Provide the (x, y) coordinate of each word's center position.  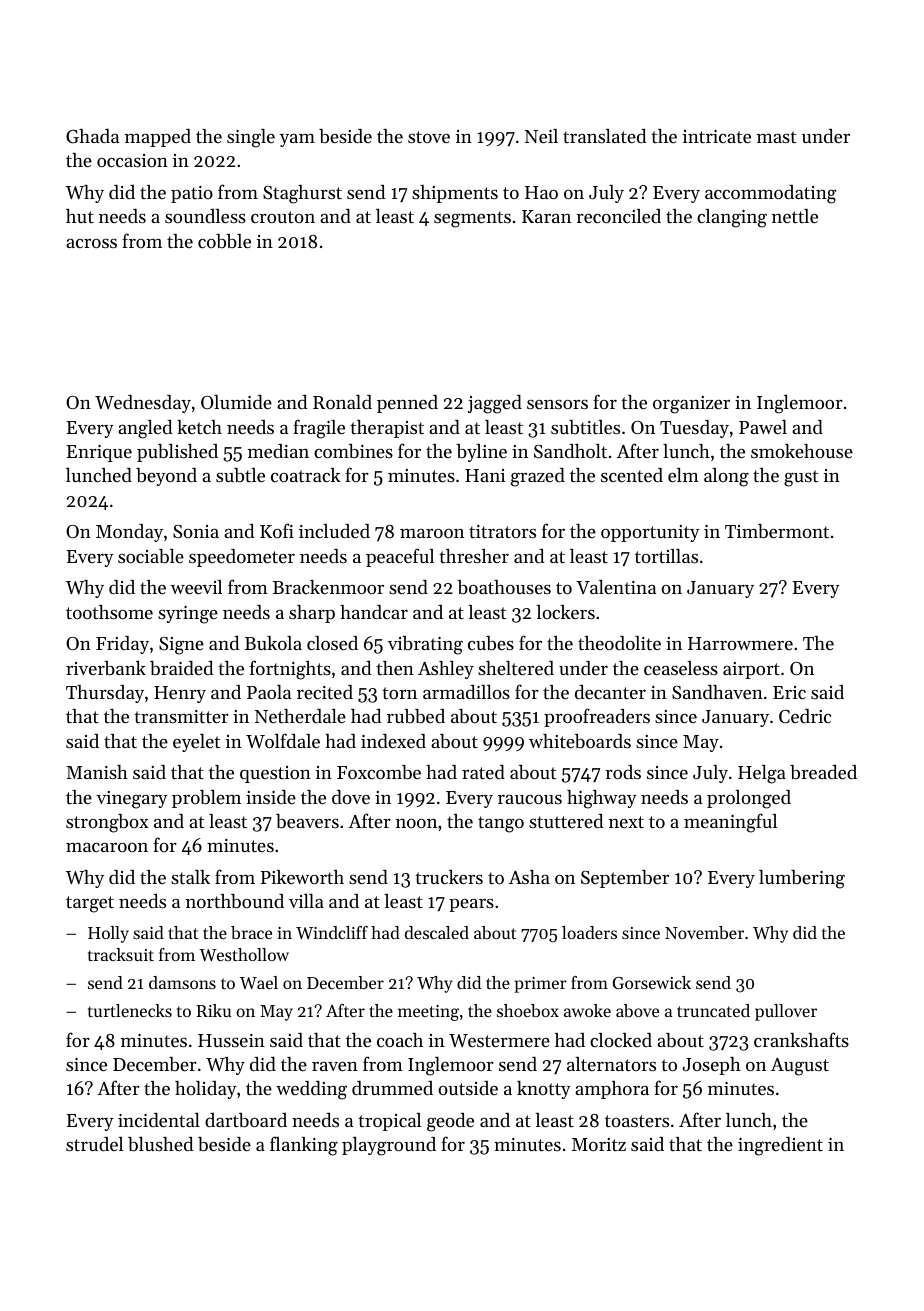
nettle (795, 216)
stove (429, 137)
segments (472, 219)
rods (623, 772)
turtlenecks (130, 1010)
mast (776, 137)
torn (399, 693)
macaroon (107, 847)
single (251, 138)
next (626, 822)
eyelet (196, 743)
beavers (307, 821)
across (91, 243)
